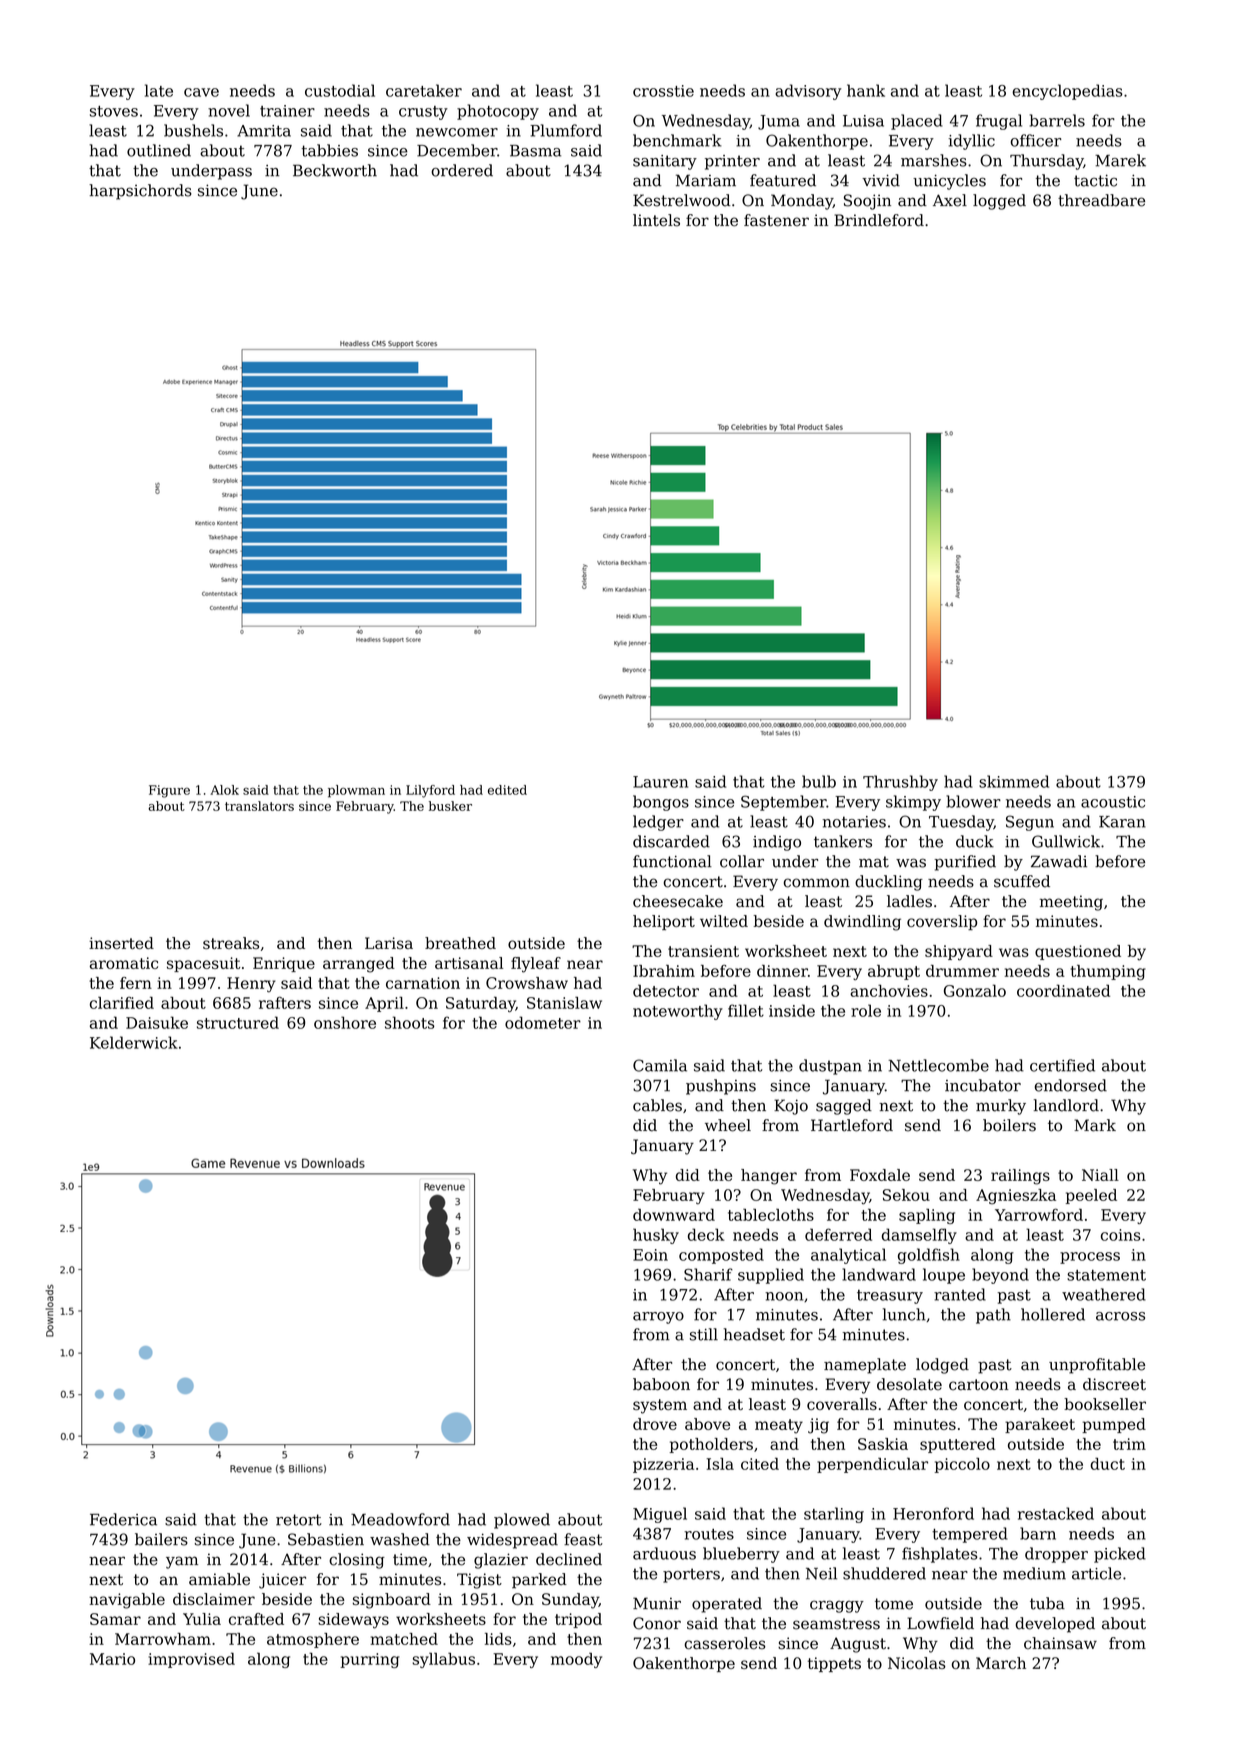 The image size is (1235, 1747). What do you see at coordinates (450, 806) in the document?
I see `busker` at bounding box center [450, 806].
